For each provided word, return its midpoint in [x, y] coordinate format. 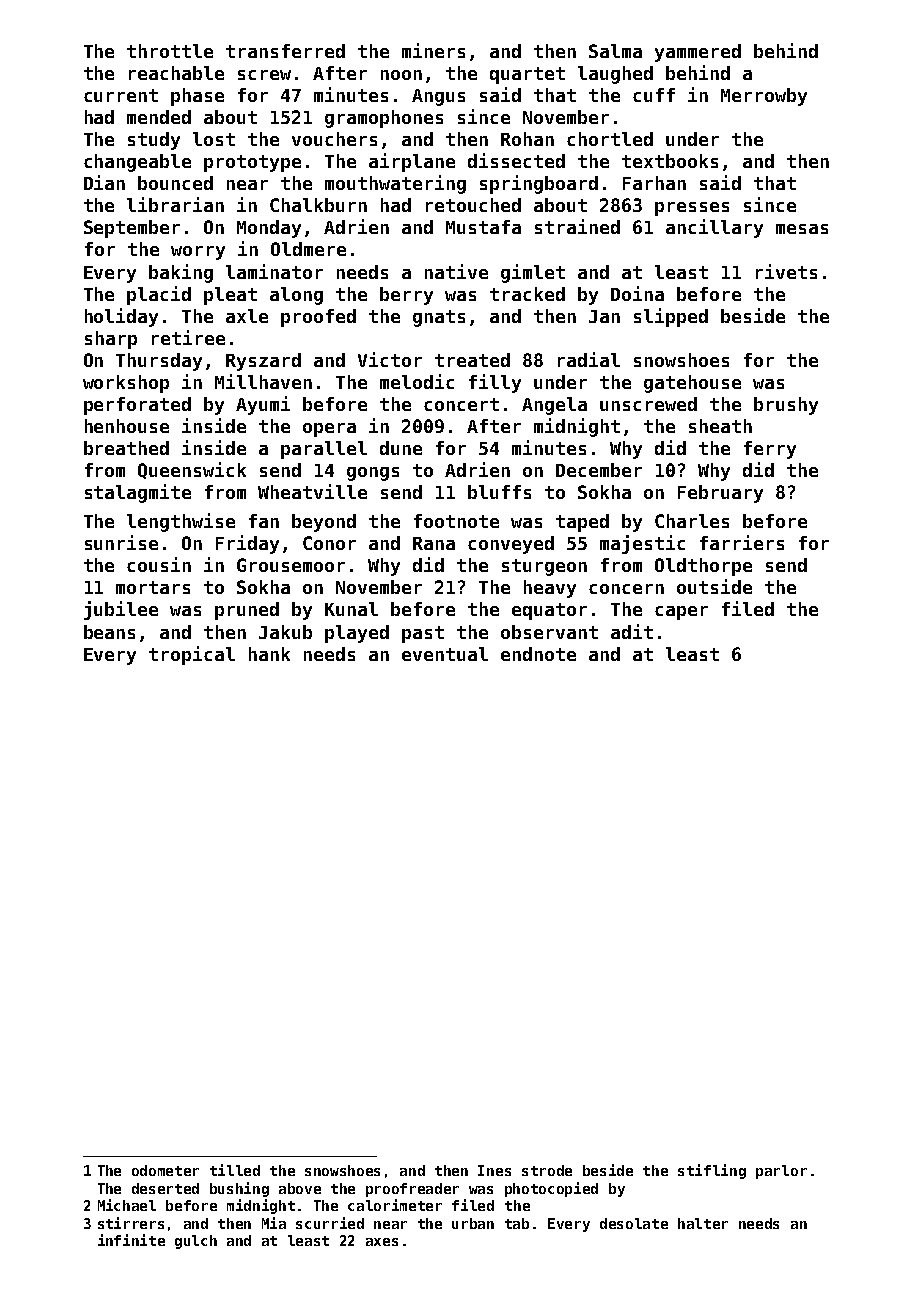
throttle [170, 51]
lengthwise [181, 522]
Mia [274, 1223]
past [423, 634]
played [357, 634]
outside [714, 586]
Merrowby [764, 97]
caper [681, 613]
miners [433, 50]
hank [269, 654]
